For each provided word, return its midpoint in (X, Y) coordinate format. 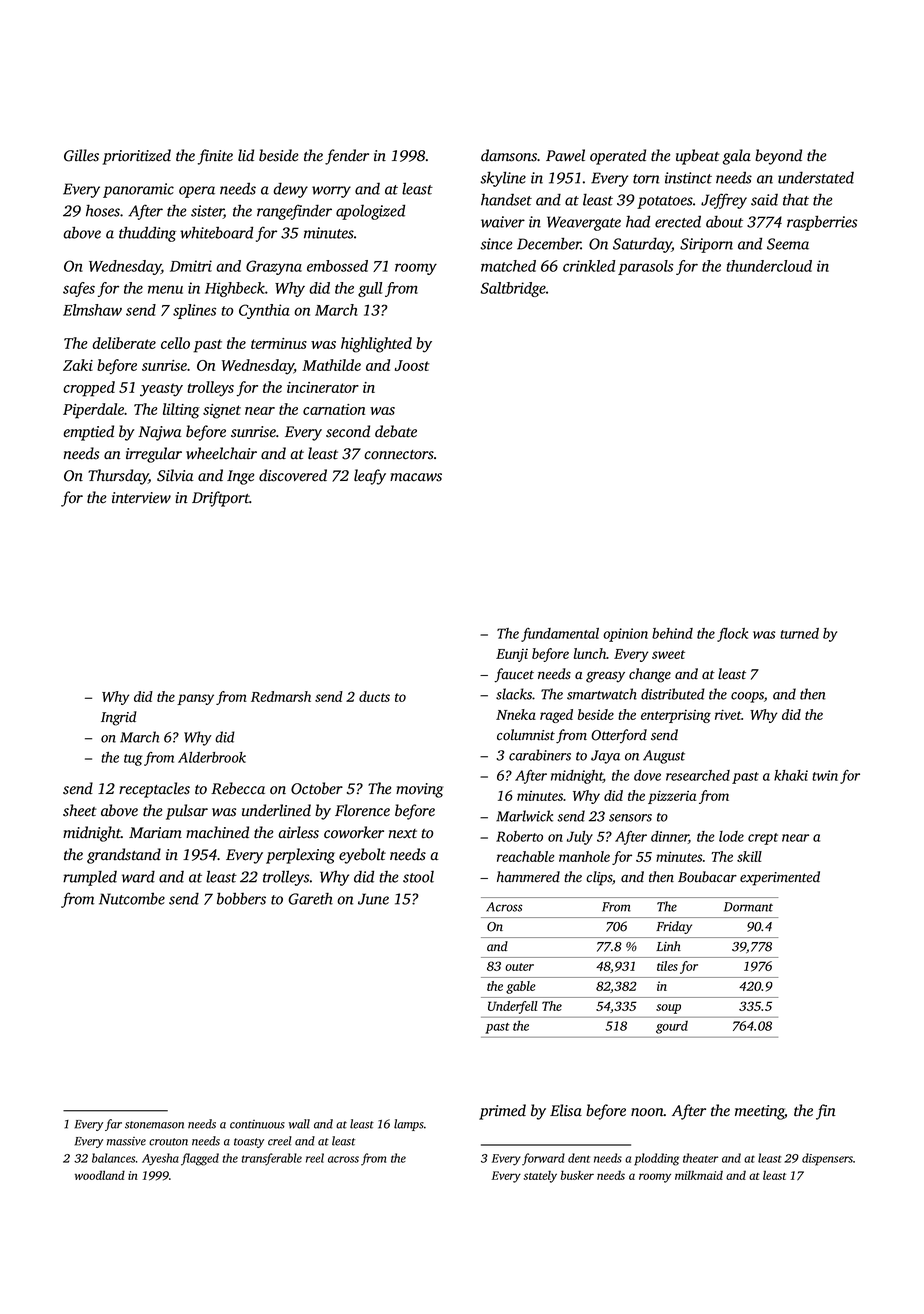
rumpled (90, 878)
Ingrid (119, 718)
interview (141, 498)
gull (370, 289)
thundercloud (769, 266)
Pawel (565, 155)
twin (825, 775)
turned (799, 633)
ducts (374, 696)
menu (165, 289)
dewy (290, 190)
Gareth (311, 898)
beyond (778, 157)
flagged (200, 1159)
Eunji (512, 655)
